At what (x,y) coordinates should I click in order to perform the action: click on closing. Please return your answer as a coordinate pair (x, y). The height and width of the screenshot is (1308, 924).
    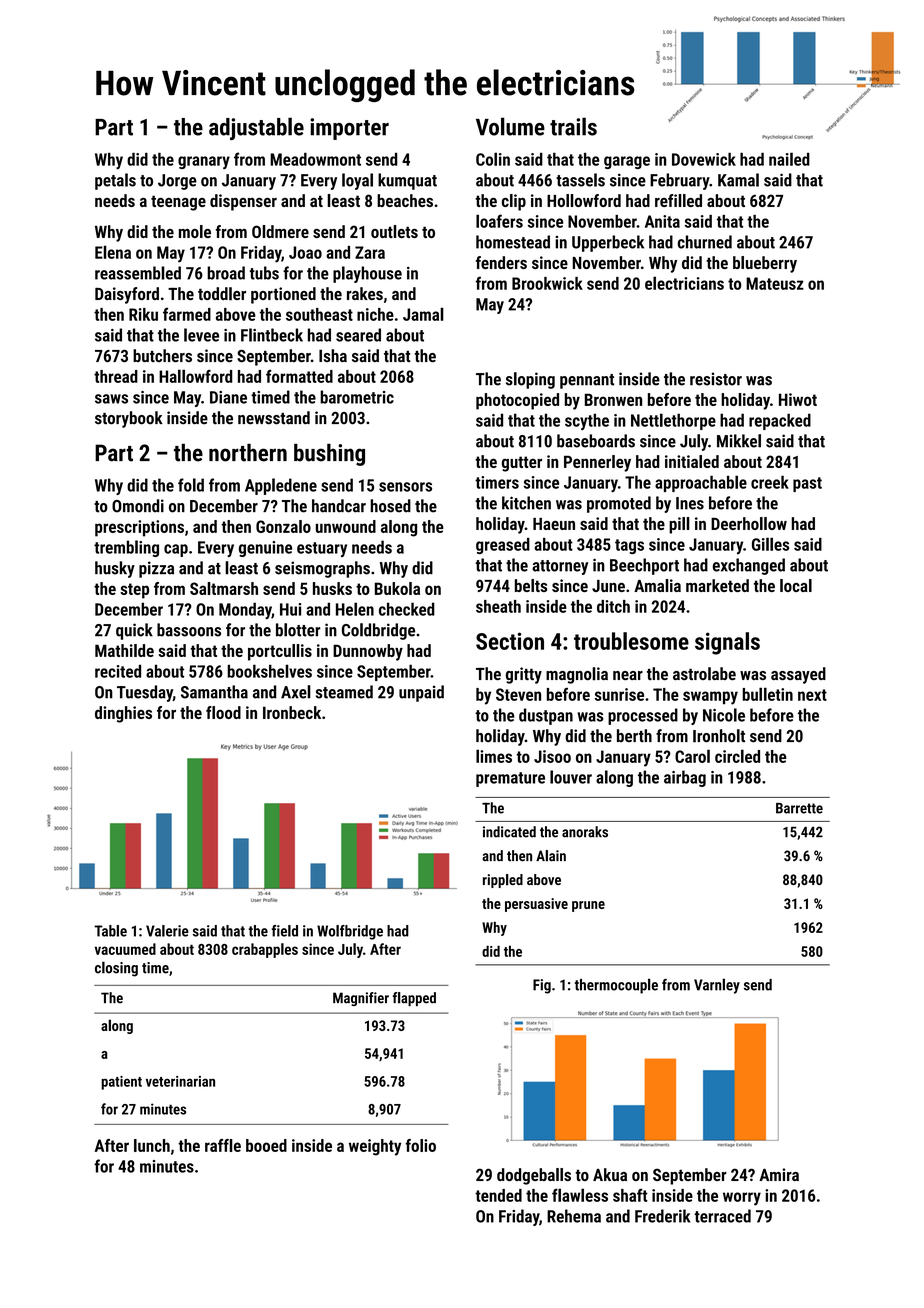
    Looking at the image, I should click on (116, 969).
